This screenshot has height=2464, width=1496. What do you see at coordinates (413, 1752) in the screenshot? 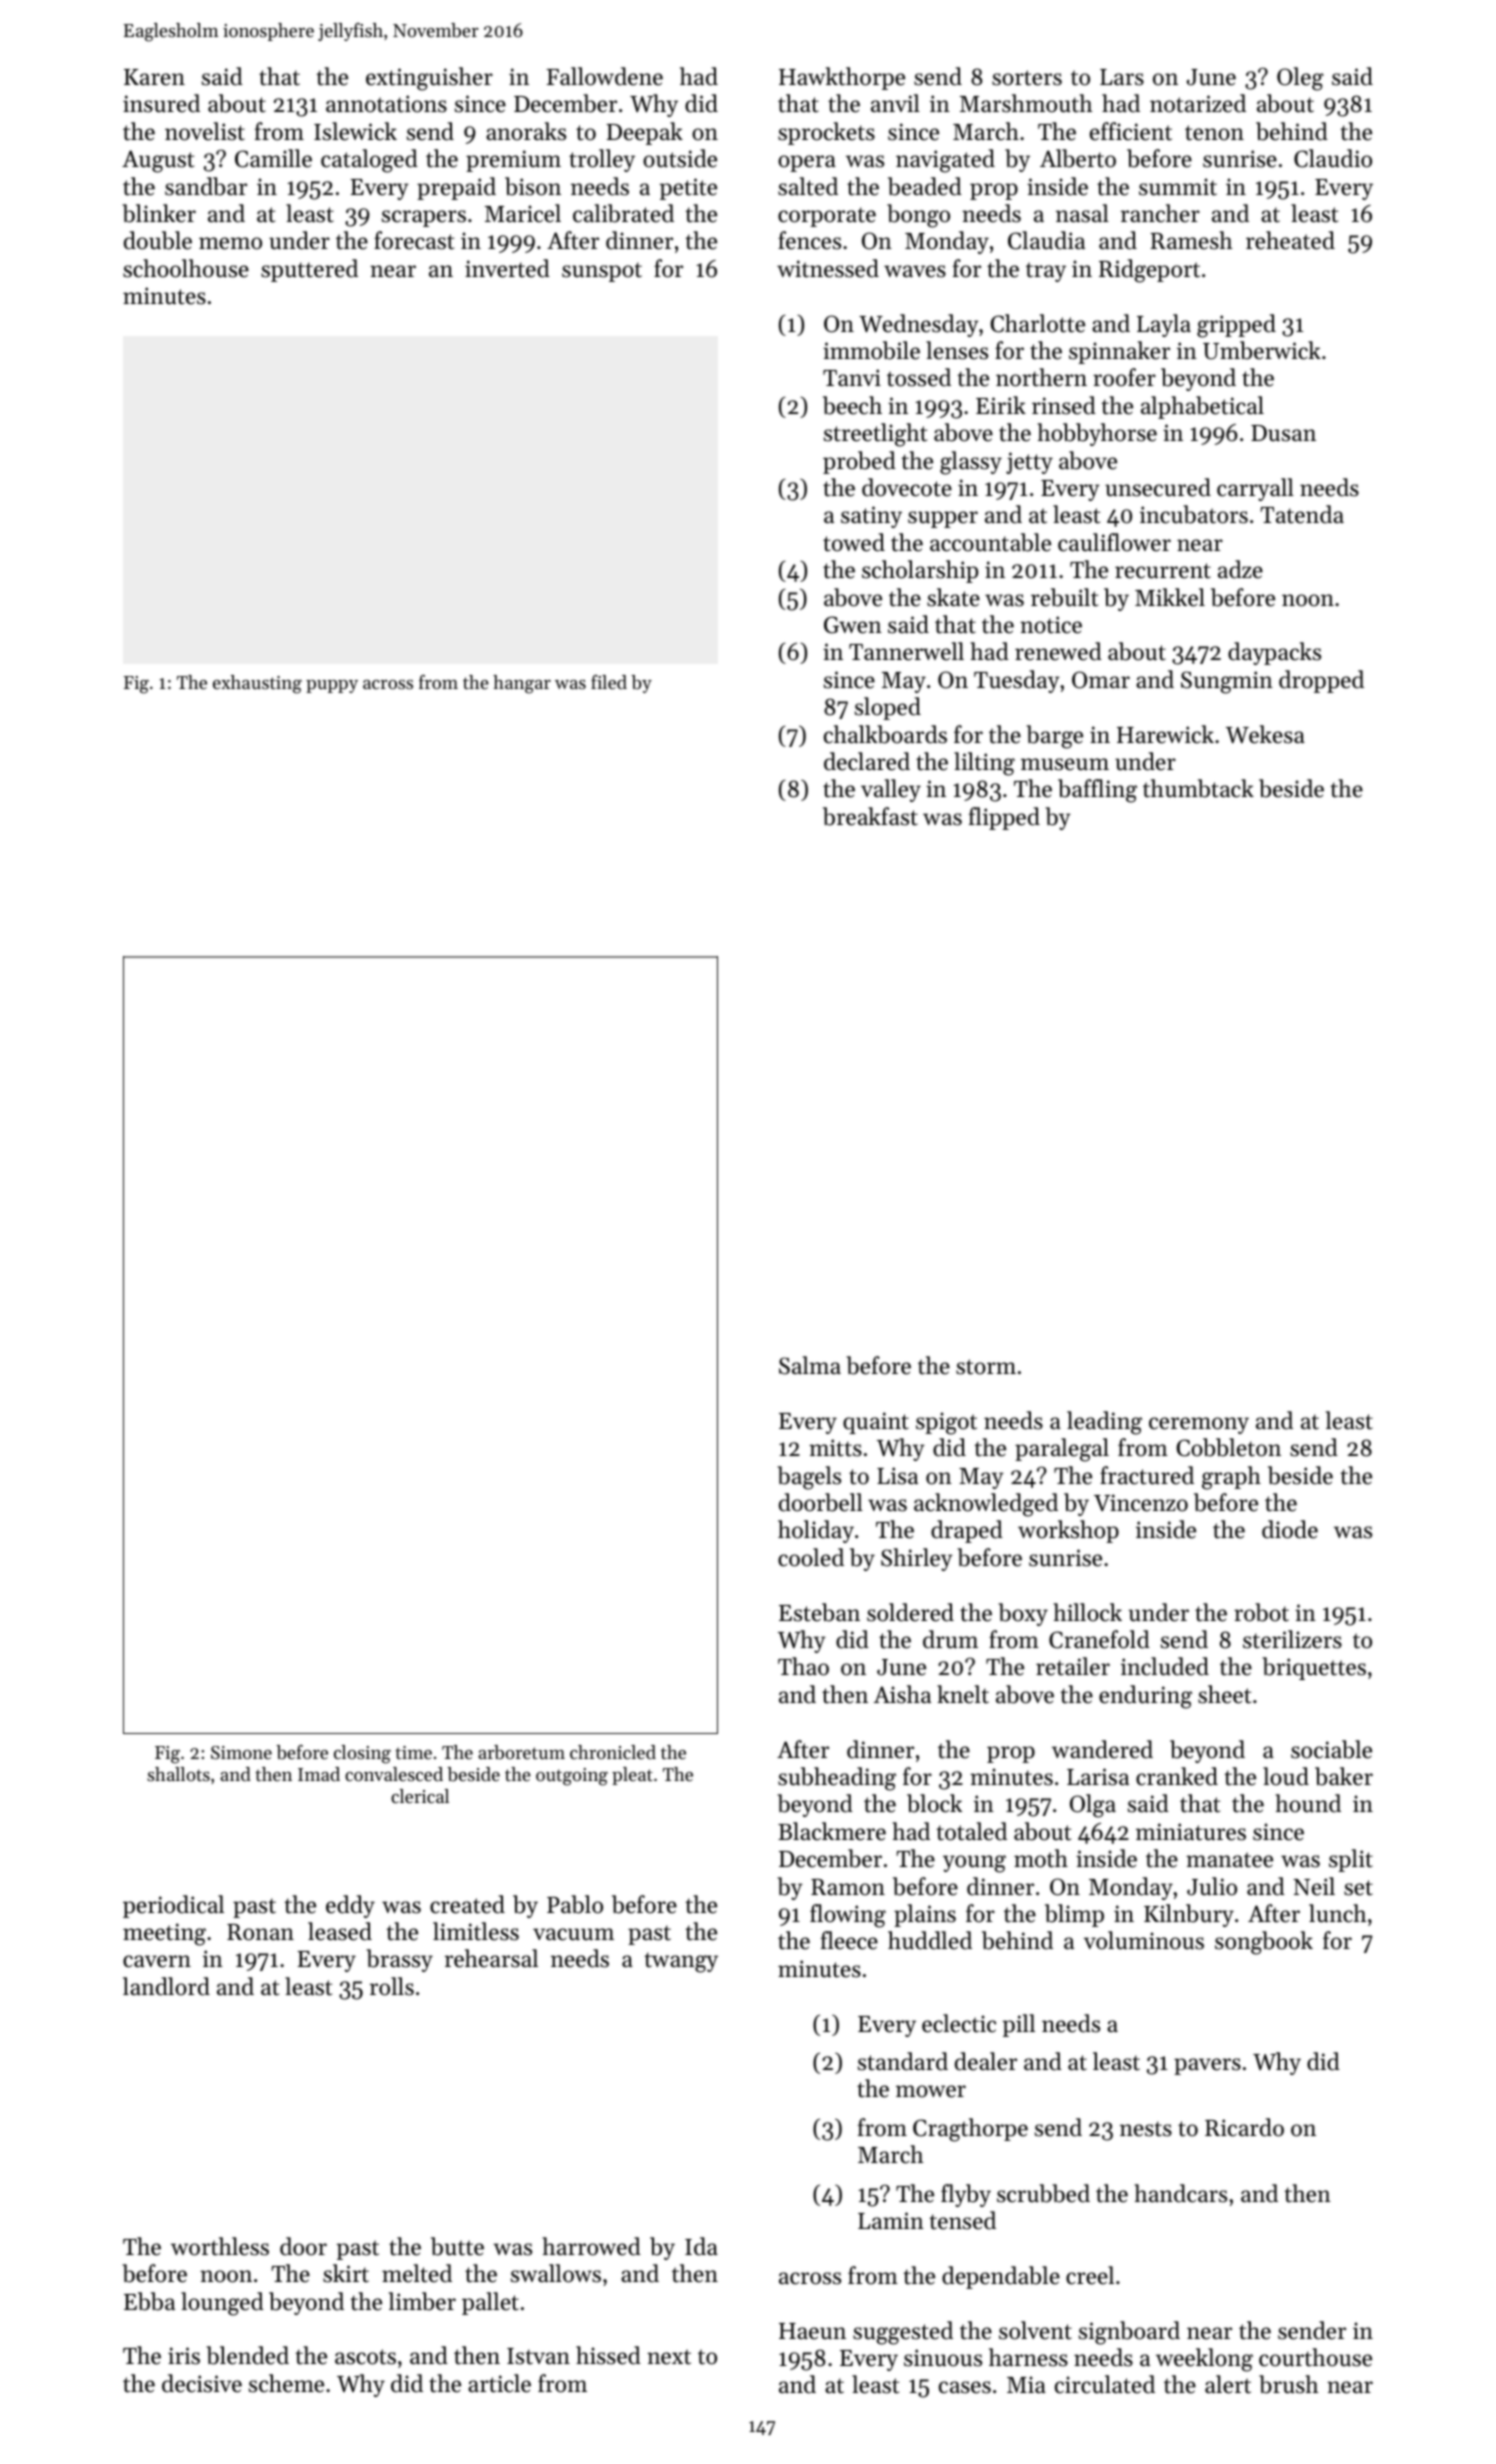
I see `time` at bounding box center [413, 1752].
